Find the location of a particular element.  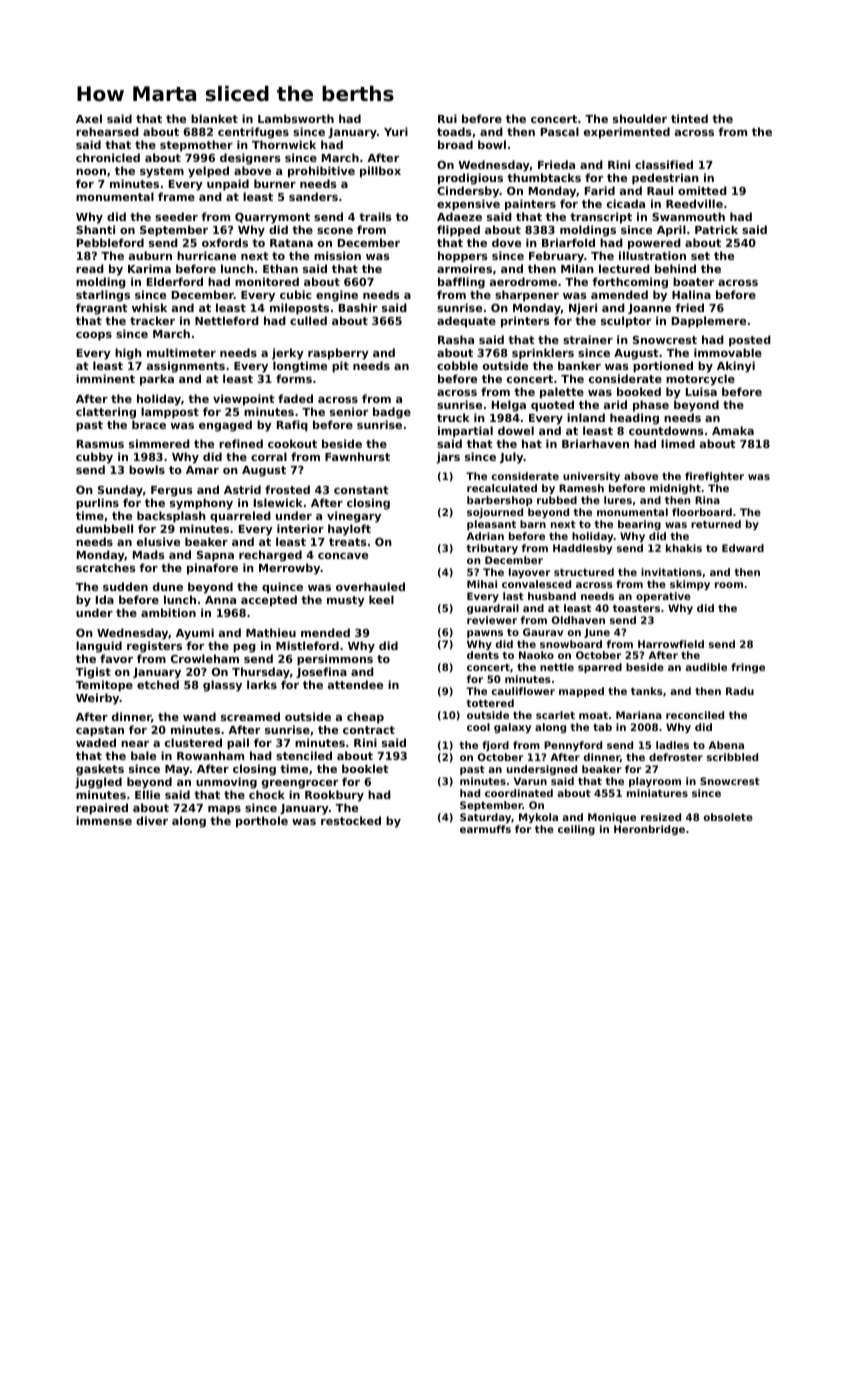

ambition is located at coordinates (168, 612).
